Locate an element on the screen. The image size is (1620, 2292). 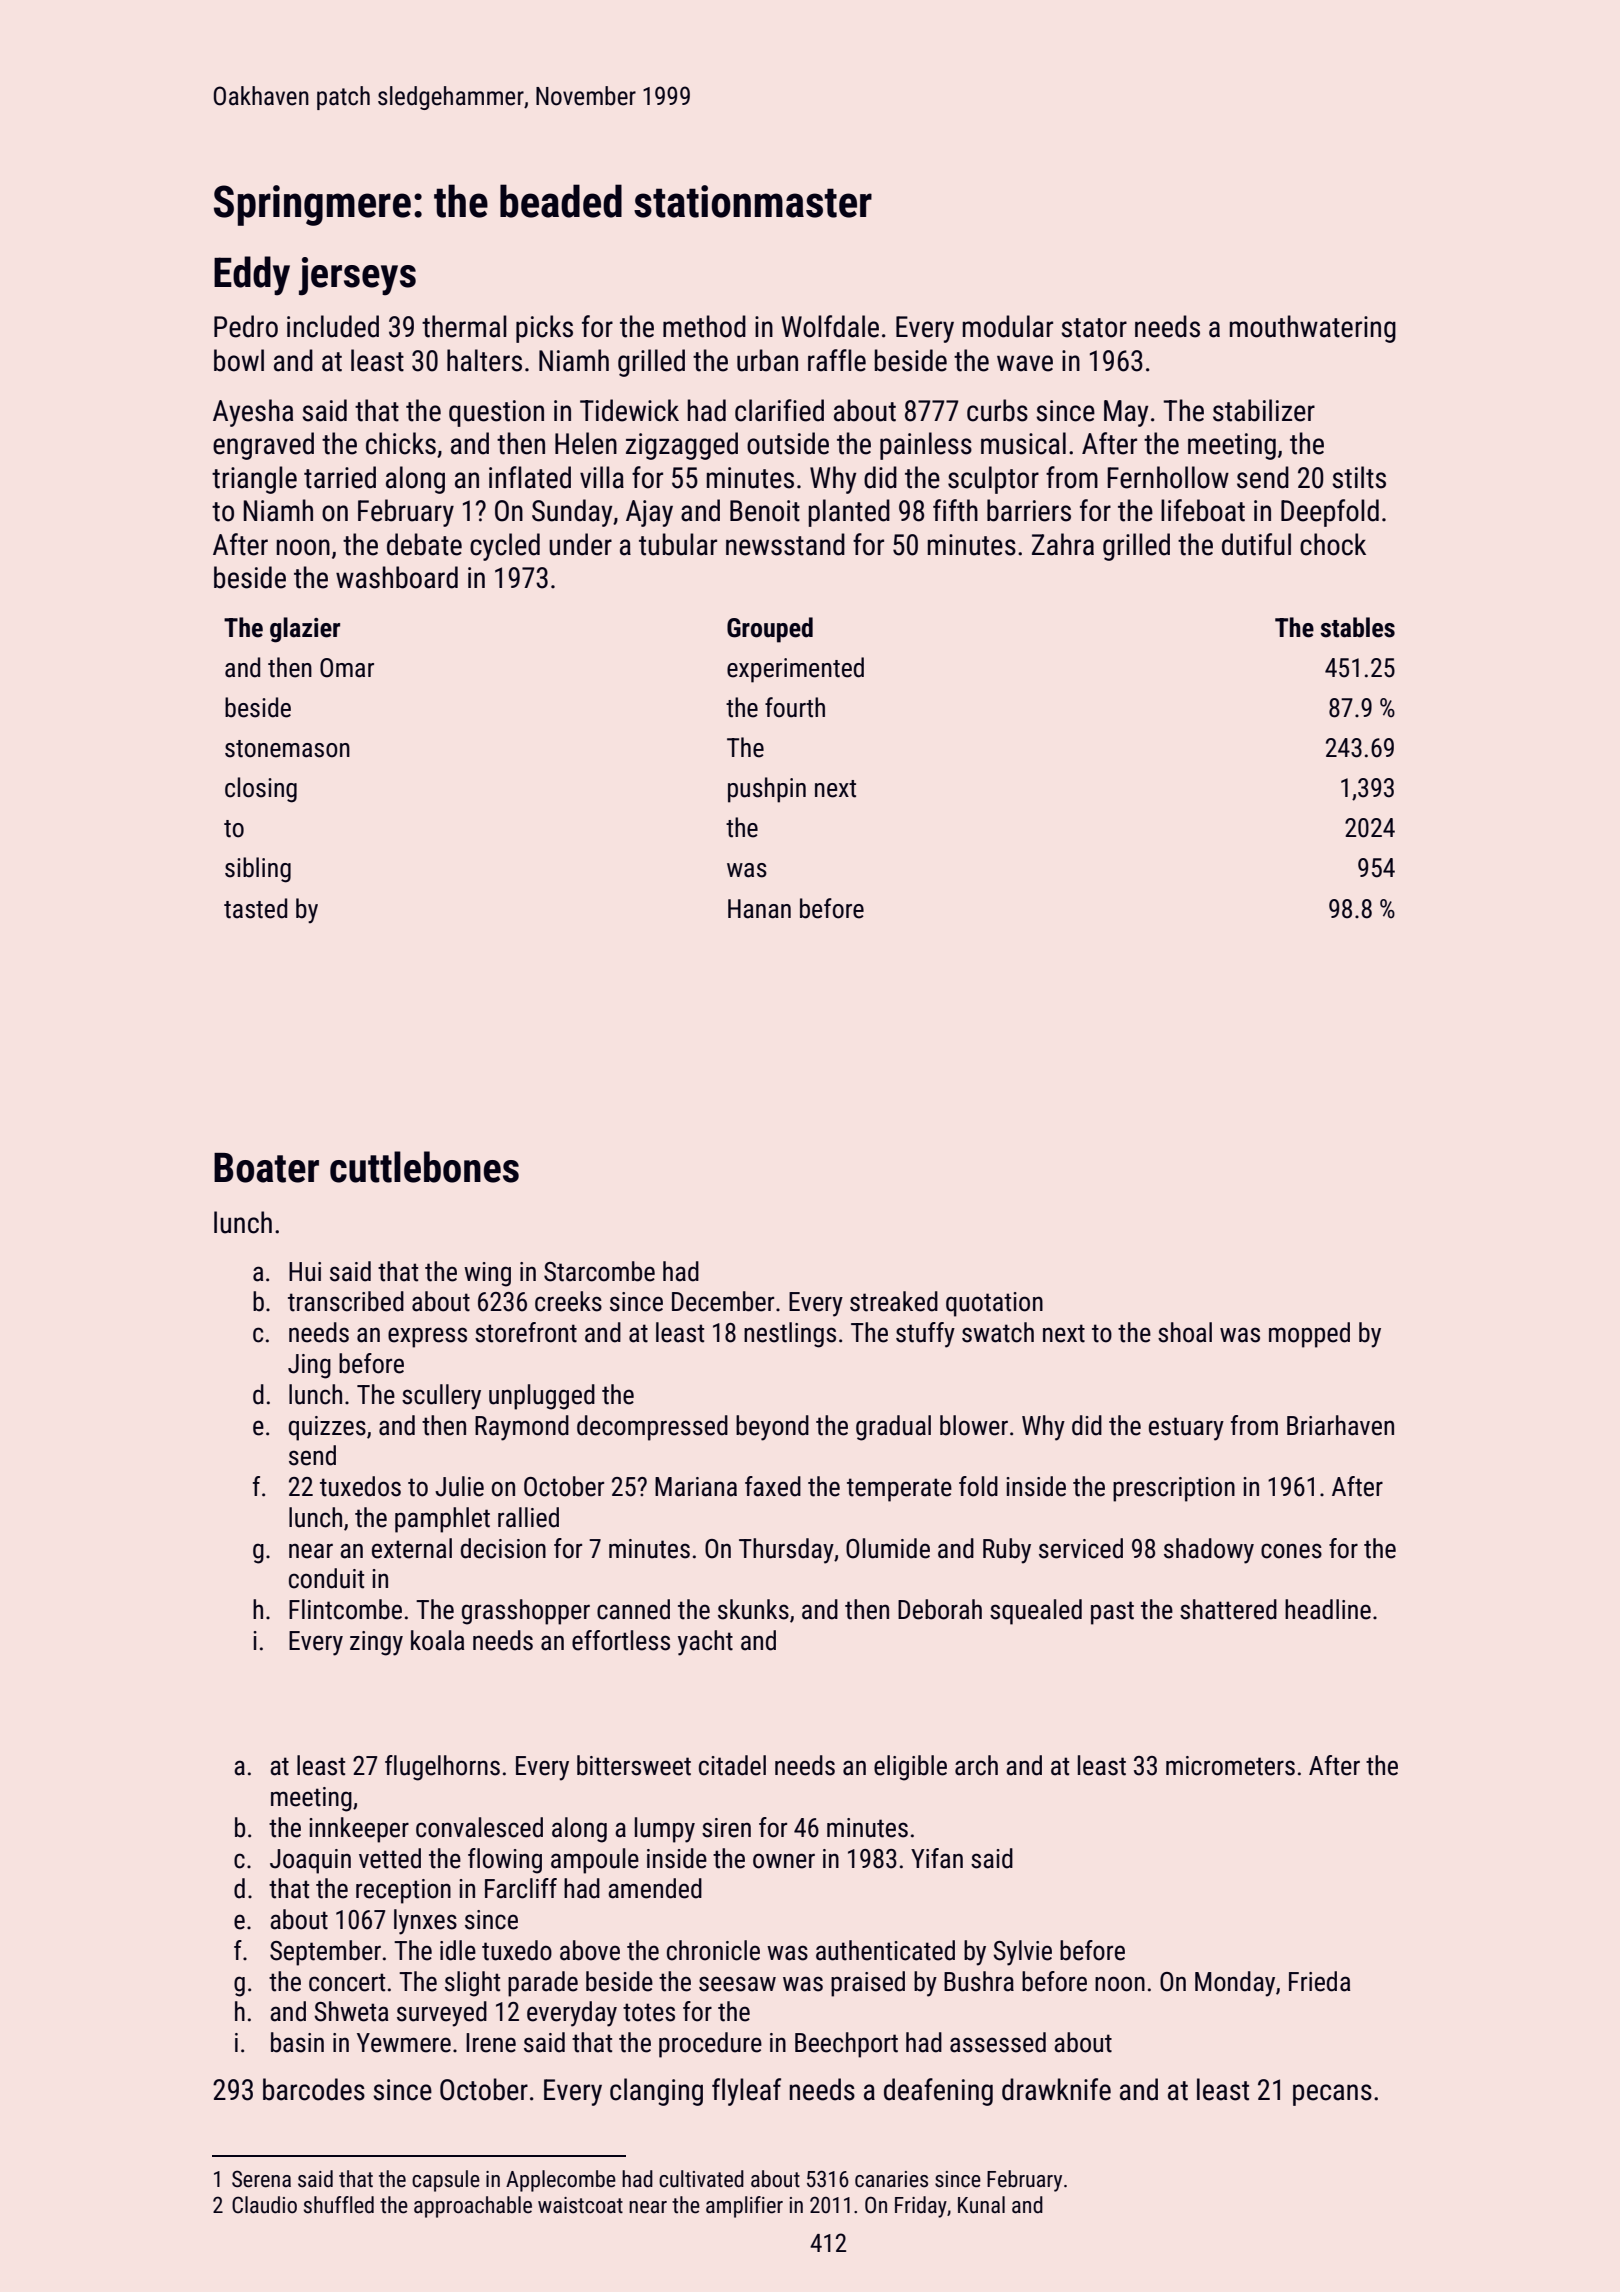
Hanan is located at coordinates (759, 909).
